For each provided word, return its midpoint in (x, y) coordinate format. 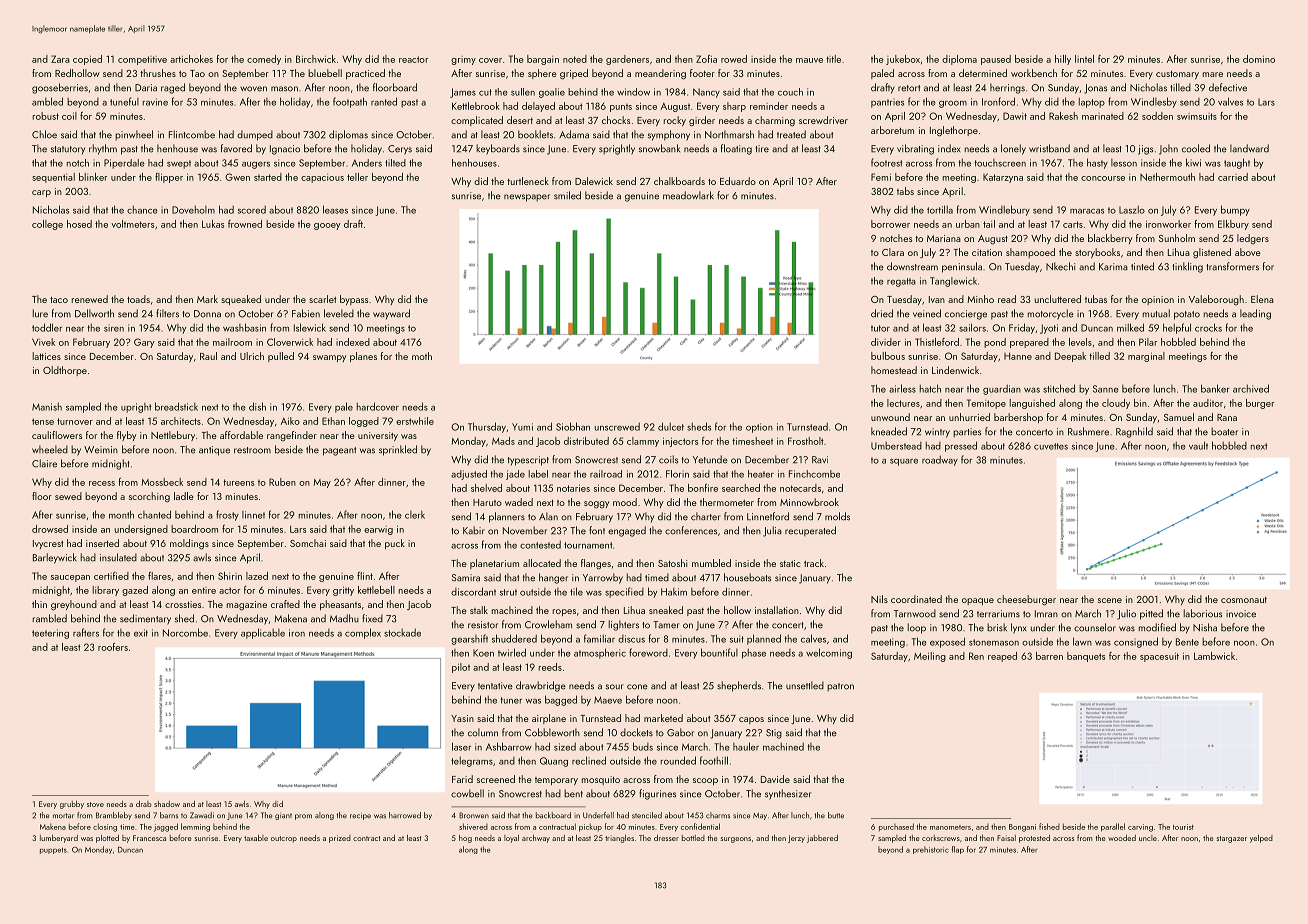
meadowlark (688, 195)
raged (173, 88)
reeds (550, 667)
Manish (47, 407)
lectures (903, 403)
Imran (1046, 614)
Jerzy (796, 839)
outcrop (284, 839)
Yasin (462, 718)
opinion (1158, 300)
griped (574, 74)
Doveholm (193, 210)
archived (1251, 388)
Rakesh (1063, 116)
